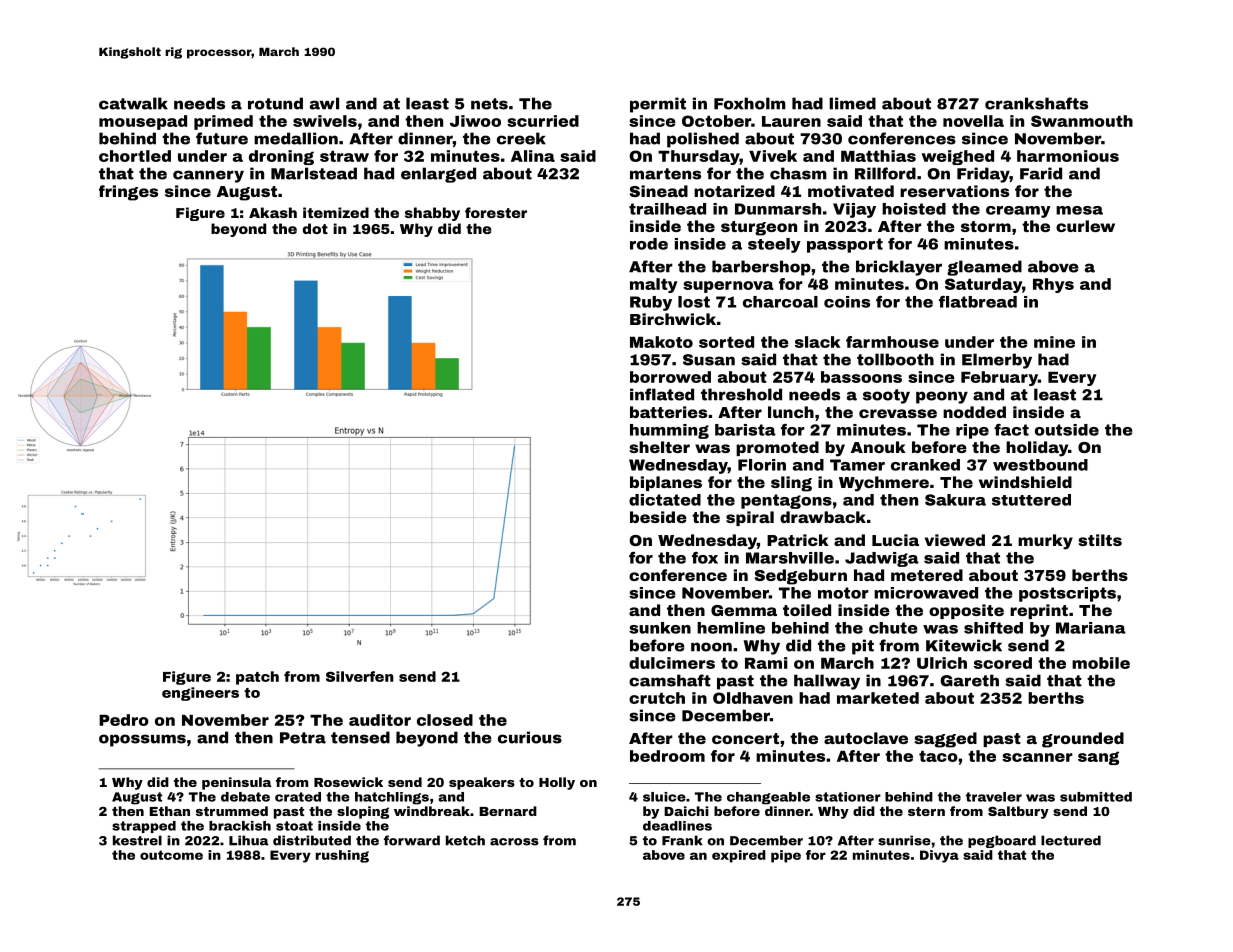 This screenshot has height=952, width=1233. I want to click on crankshafts, so click(1036, 103).
